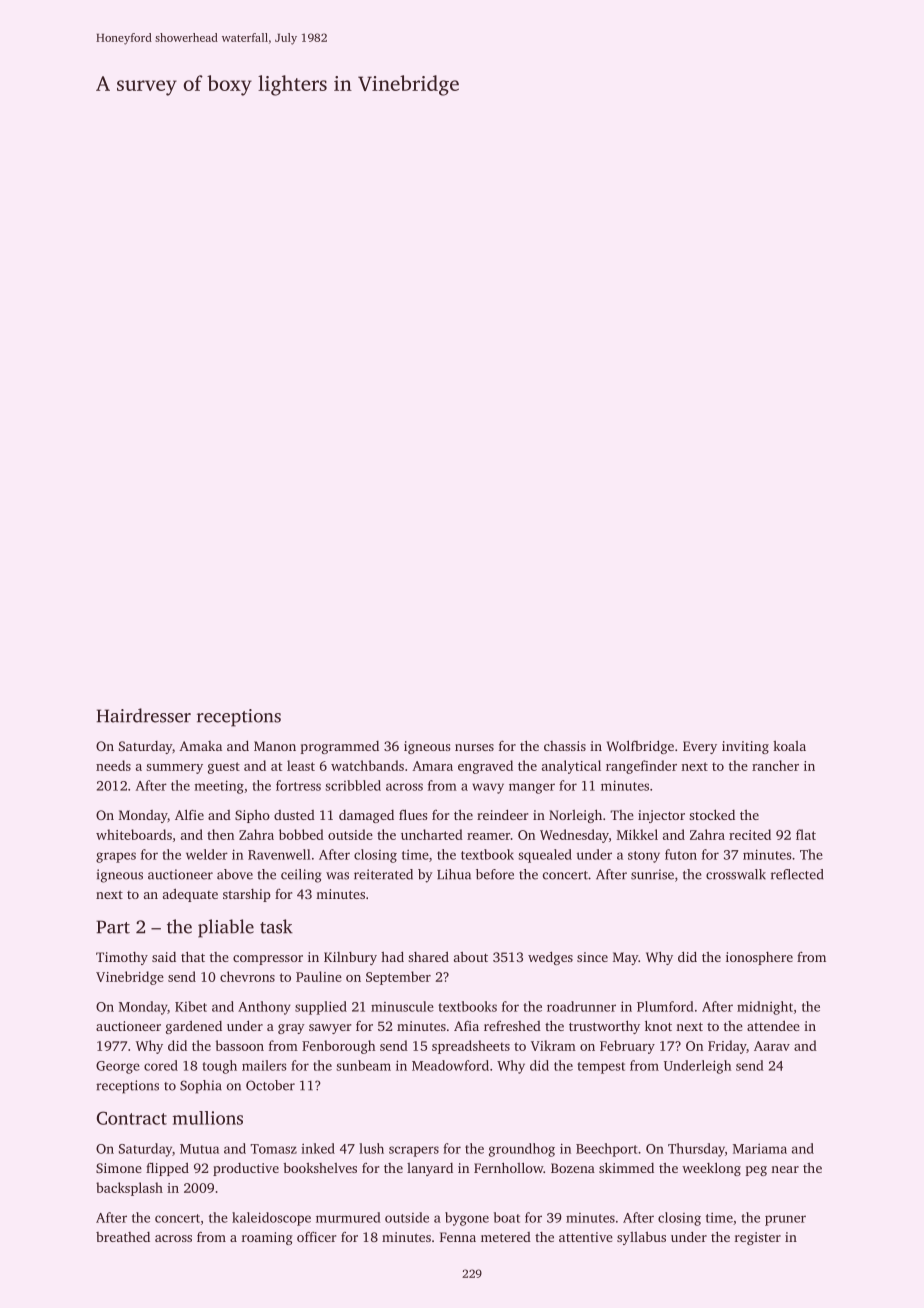 This screenshot has width=924, height=1308. I want to click on Mariama, so click(760, 1149).
